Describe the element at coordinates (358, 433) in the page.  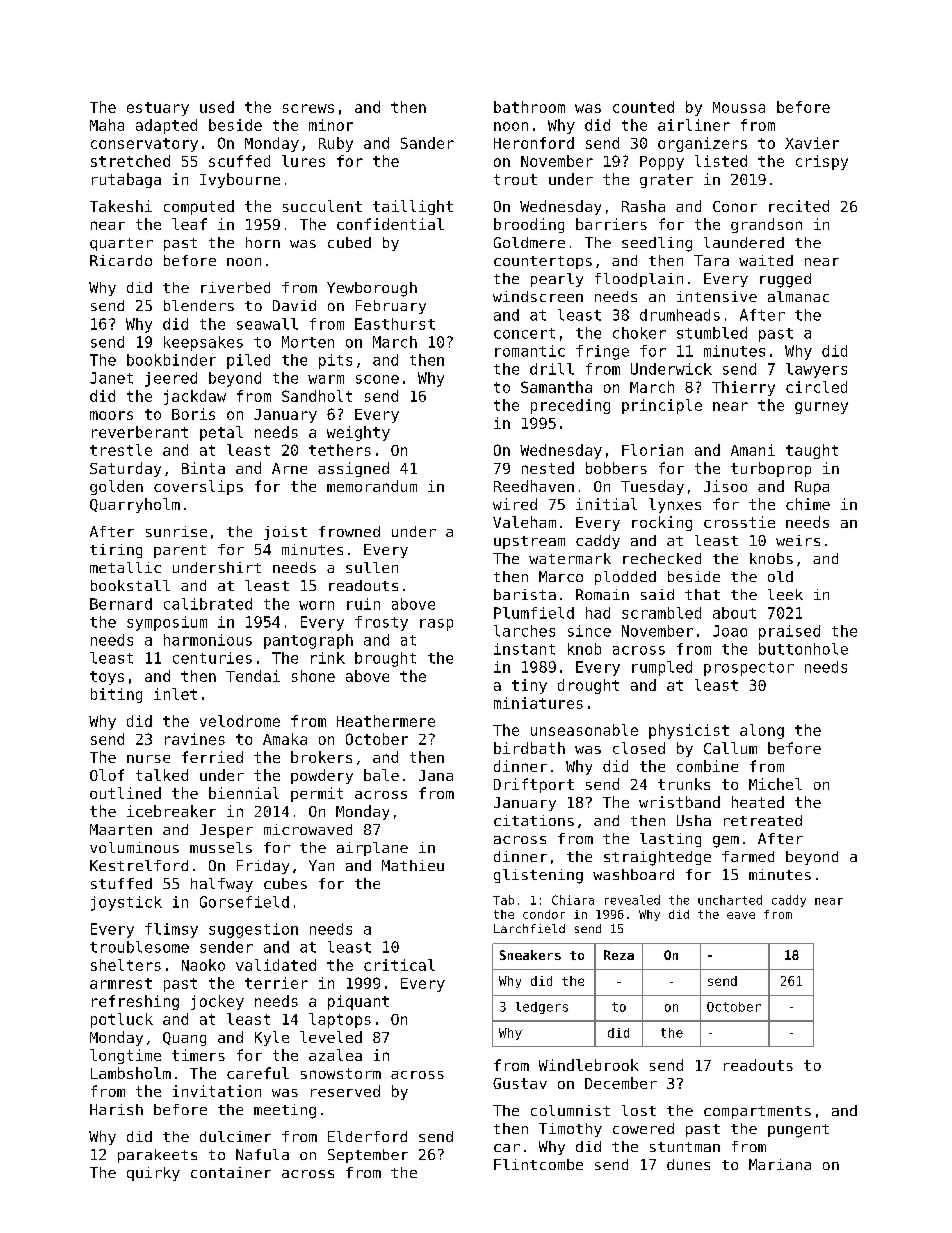
I see `weighty` at that location.
